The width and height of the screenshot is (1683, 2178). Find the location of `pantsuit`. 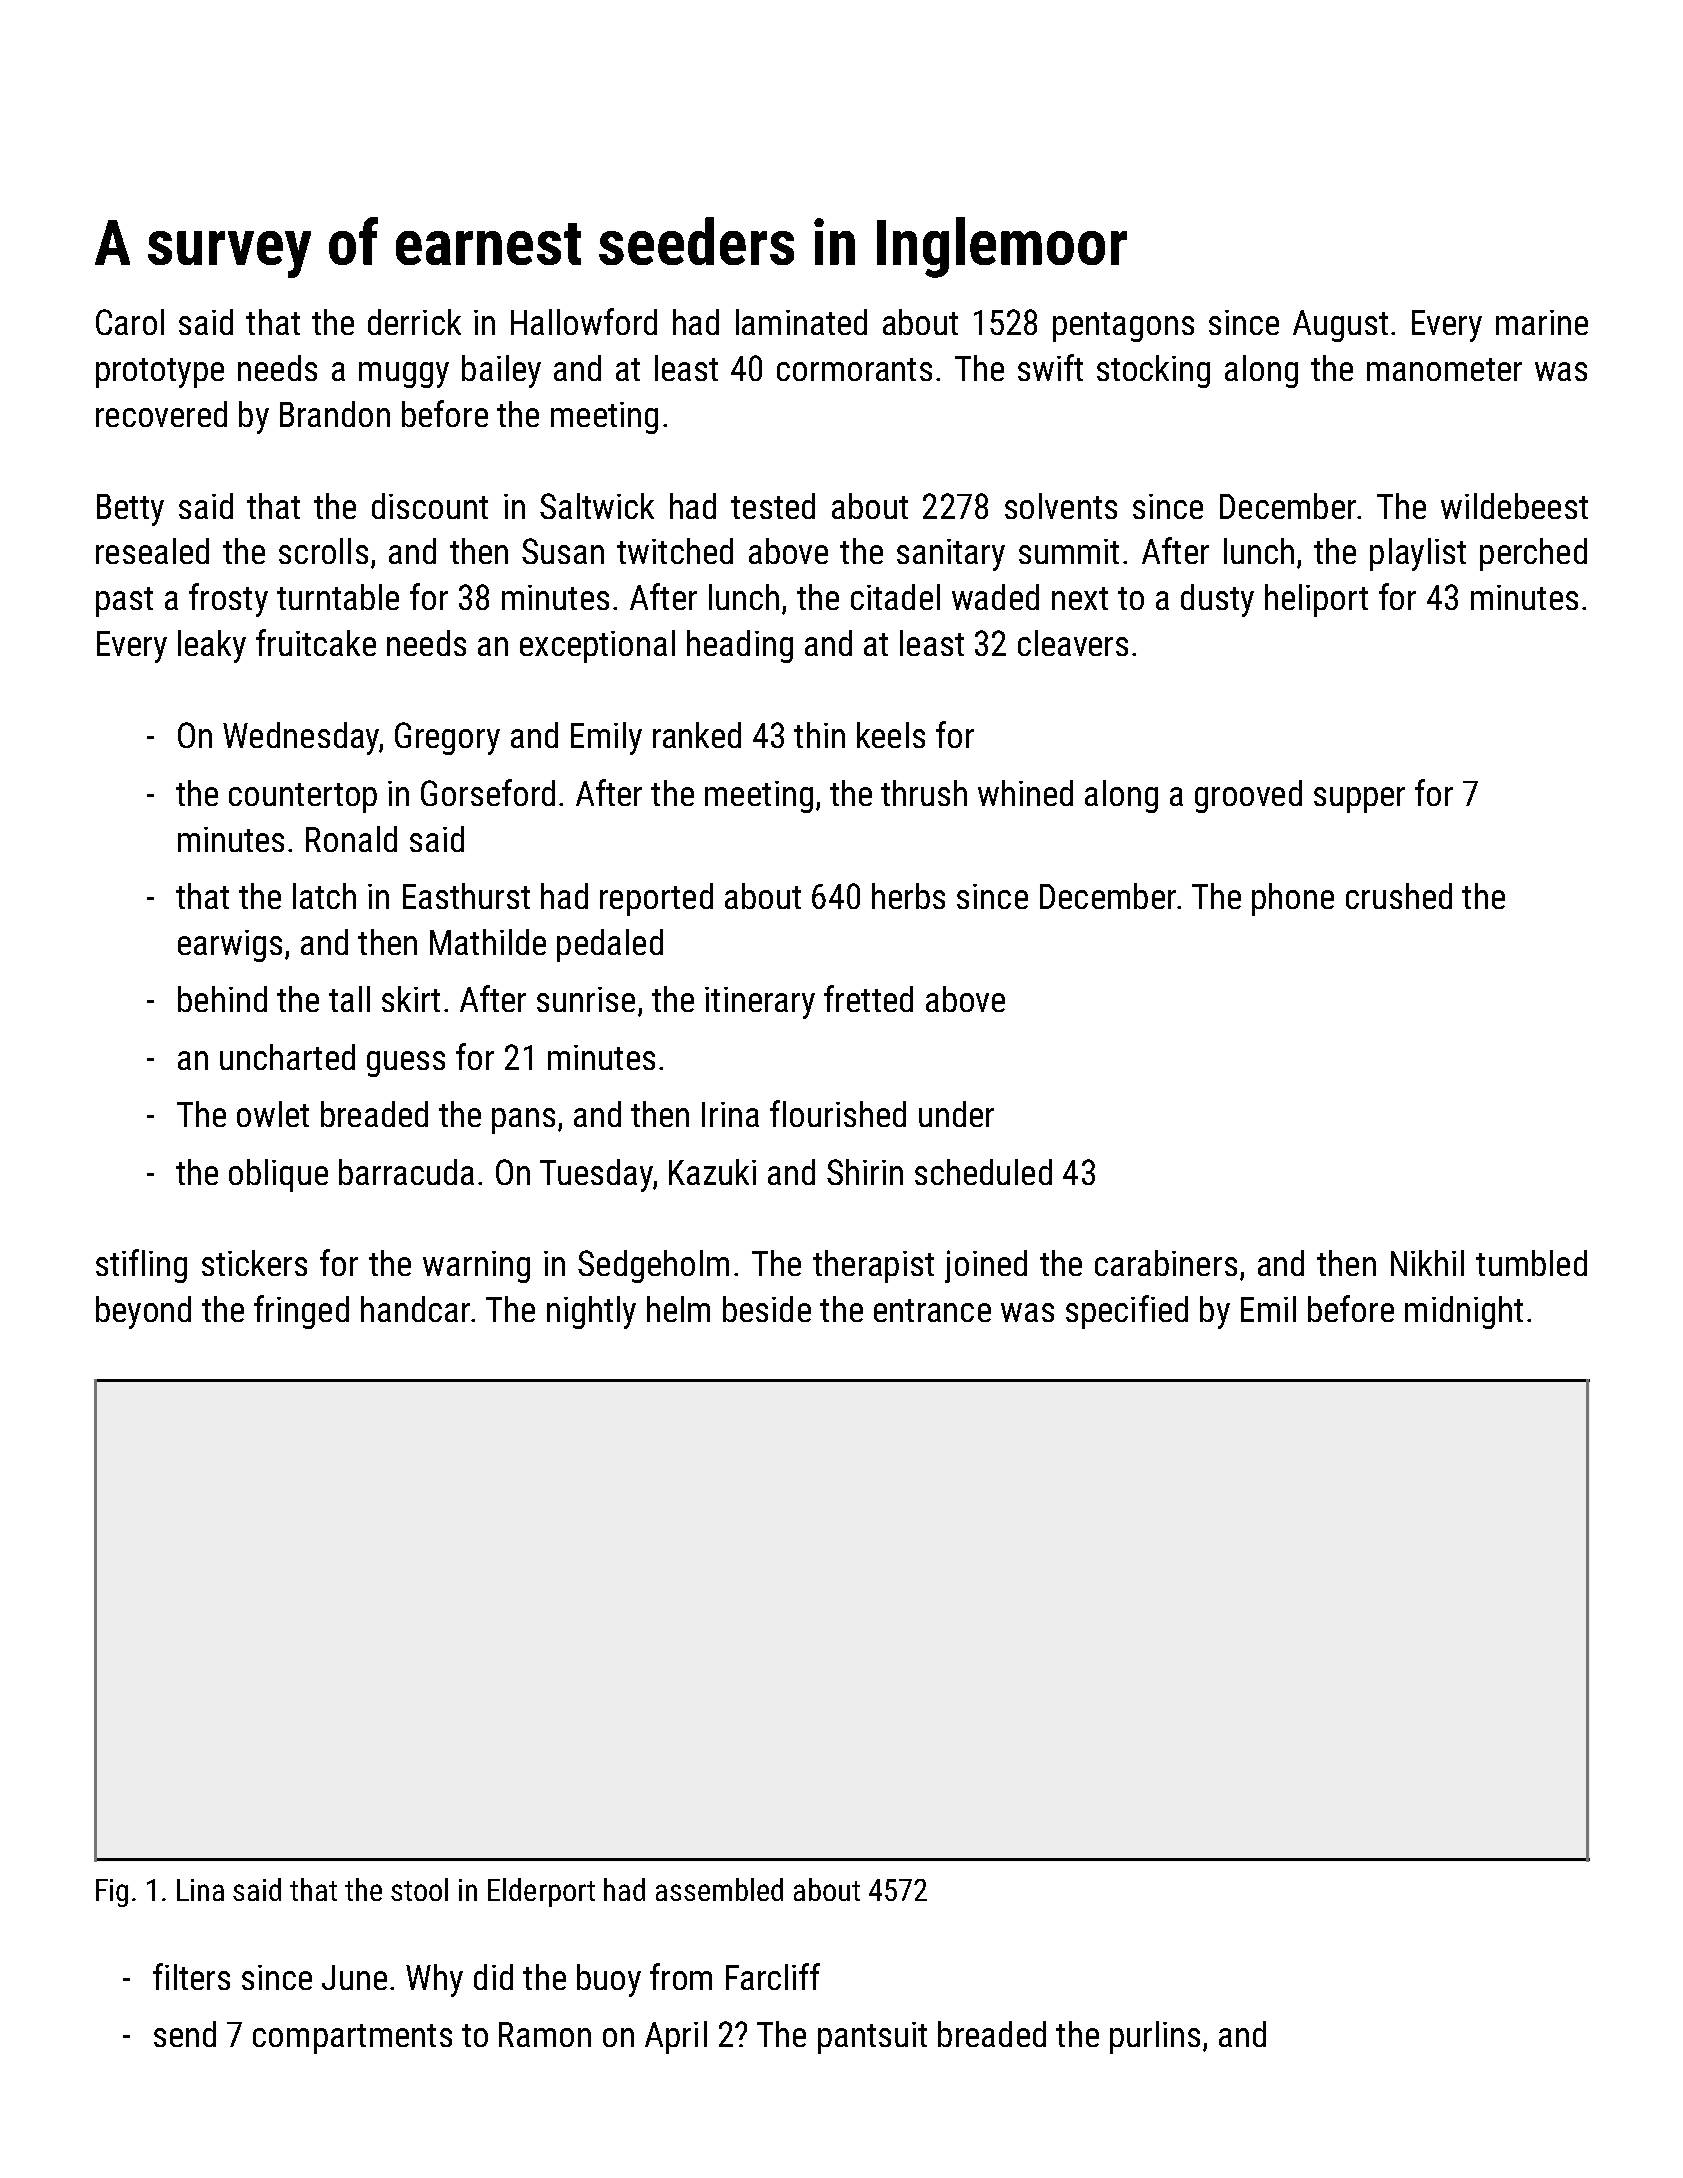

pantsuit is located at coordinates (872, 2038).
